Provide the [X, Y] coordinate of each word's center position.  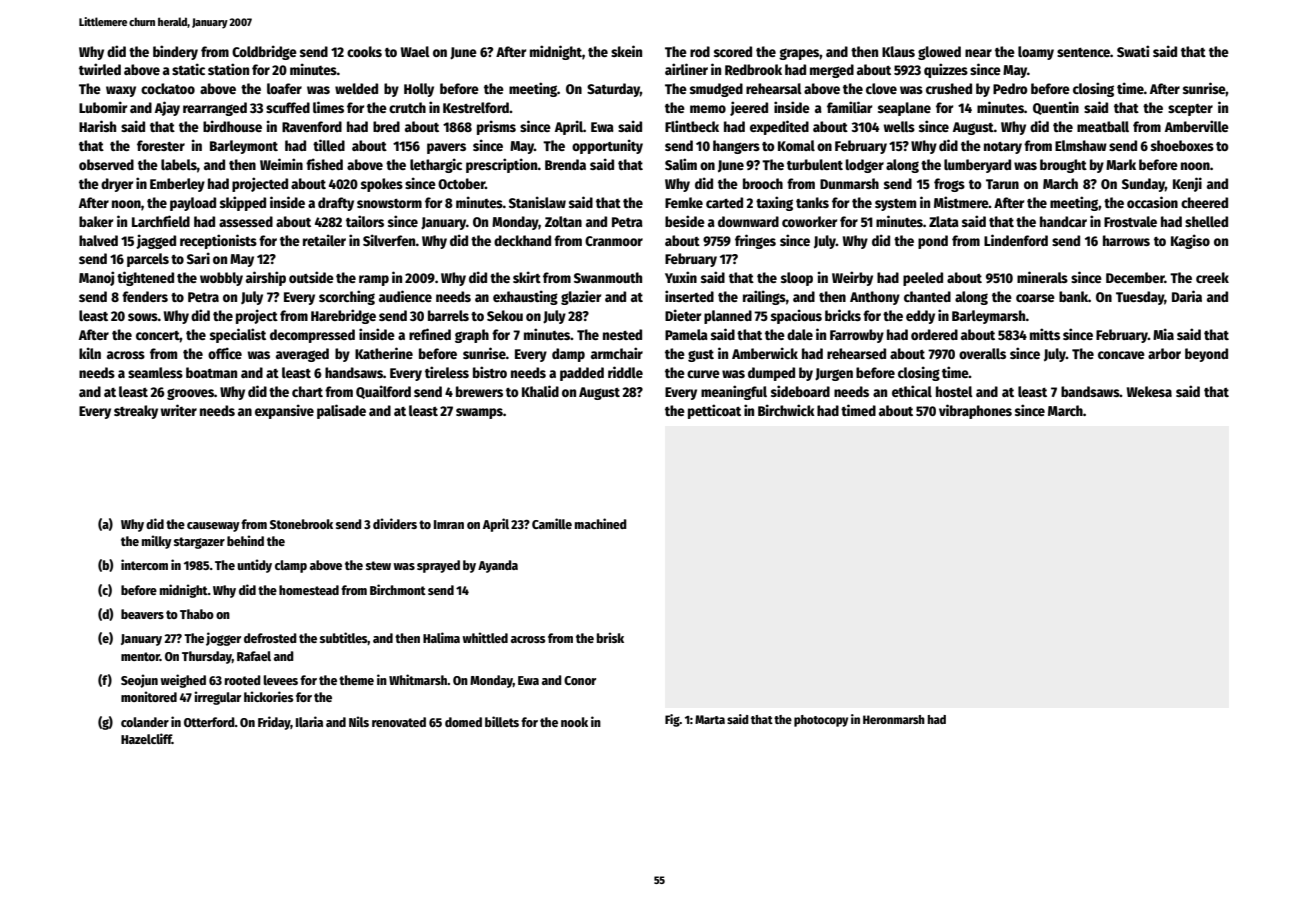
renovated [399, 722]
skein [626, 51]
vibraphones [975, 411]
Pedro [1010, 88]
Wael [415, 51]
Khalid [540, 391]
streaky [136, 412]
